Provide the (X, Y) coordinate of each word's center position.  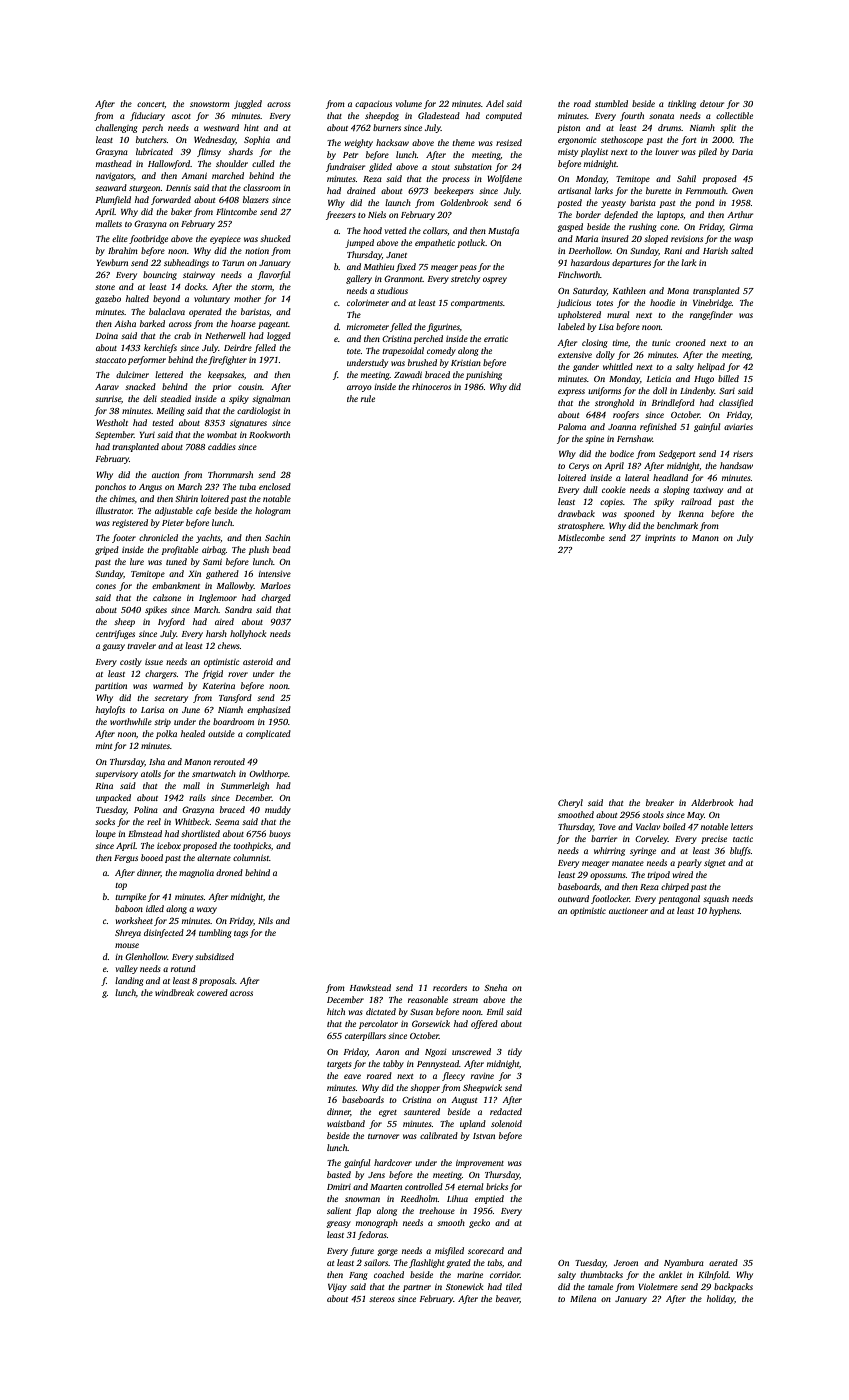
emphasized (269, 710)
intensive (274, 574)
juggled (248, 104)
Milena (583, 1298)
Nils (265, 920)
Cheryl (570, 803)
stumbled (611, 103)
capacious (373, 105)
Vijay (337, 1288)
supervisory (116, 775)
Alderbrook (712, 802)
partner (417, 1288)
